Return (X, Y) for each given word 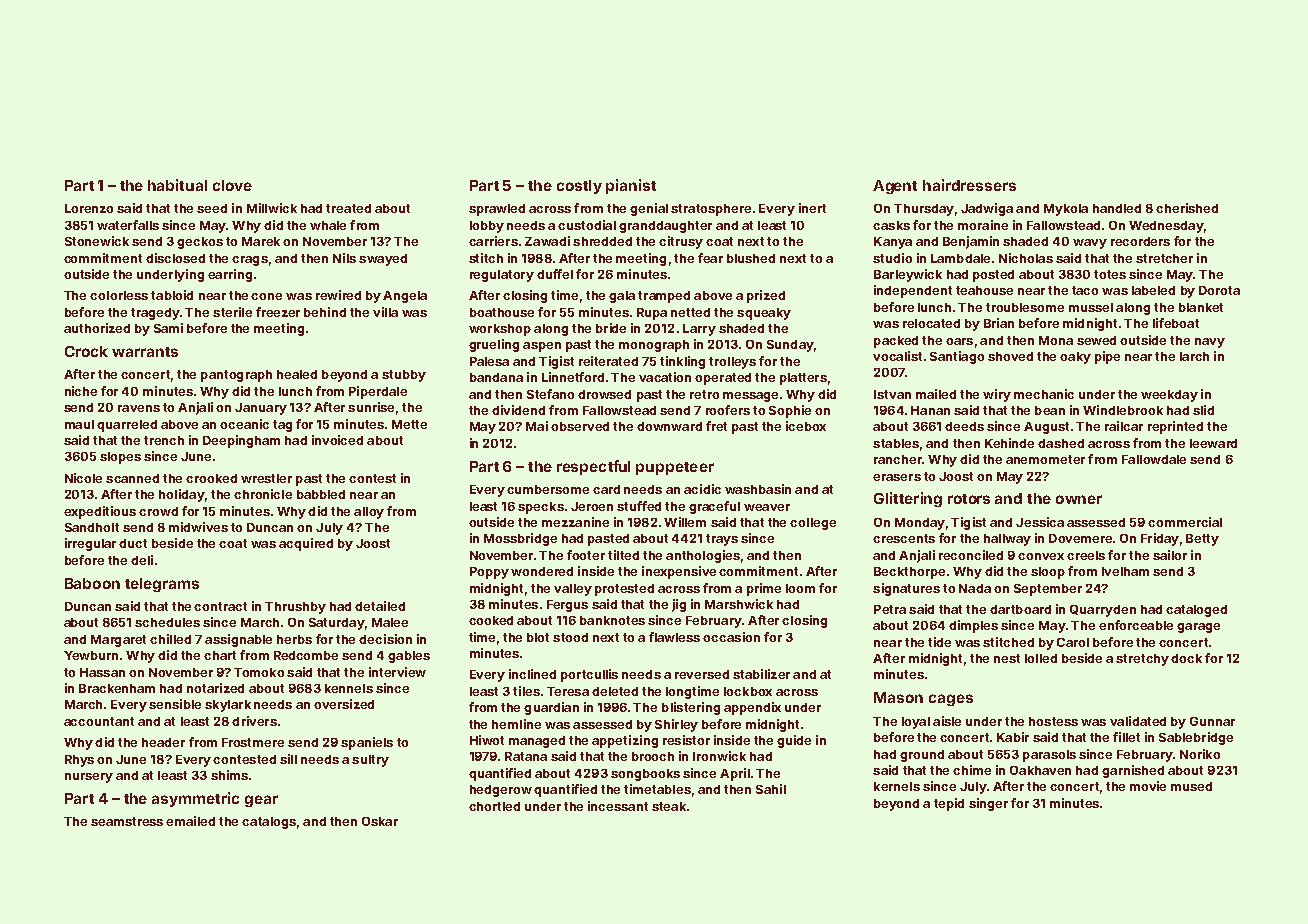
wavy (1090, 244)
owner (1079, 499)
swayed (383, 260)
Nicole (83, 478)
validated (1138, 721)
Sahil (771, 789)
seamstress (127, 821)
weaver (767, 507)
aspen (542, 347)
